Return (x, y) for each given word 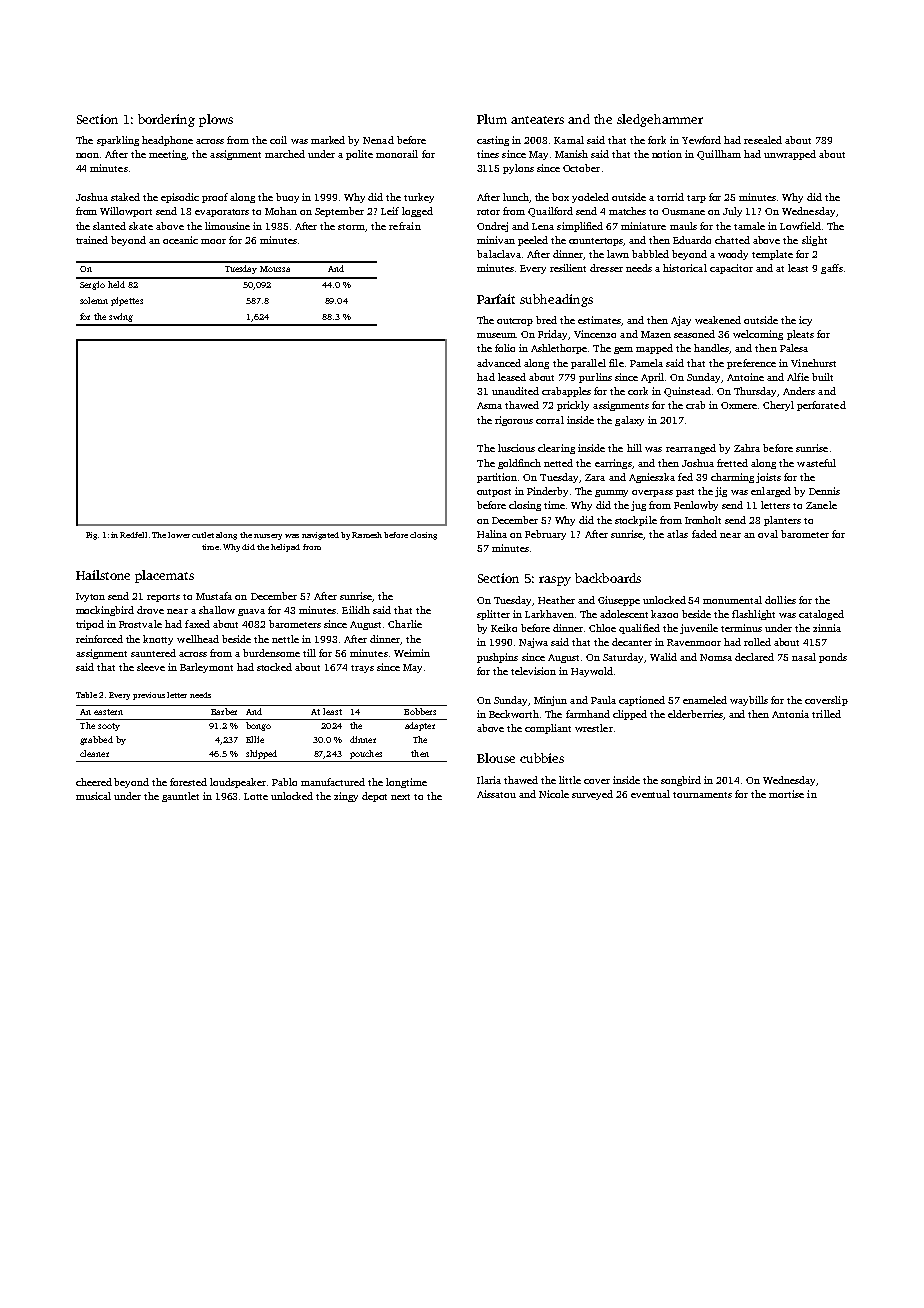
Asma (489, 405)
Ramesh (367, 535)
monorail (397, 154)
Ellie (255, 739)
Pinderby (547, 492)
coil (278, 140)
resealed (763, 140)
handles (712, 349)
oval (768, 534)
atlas (677, 534)
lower (179, 535)
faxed (197, 624)
